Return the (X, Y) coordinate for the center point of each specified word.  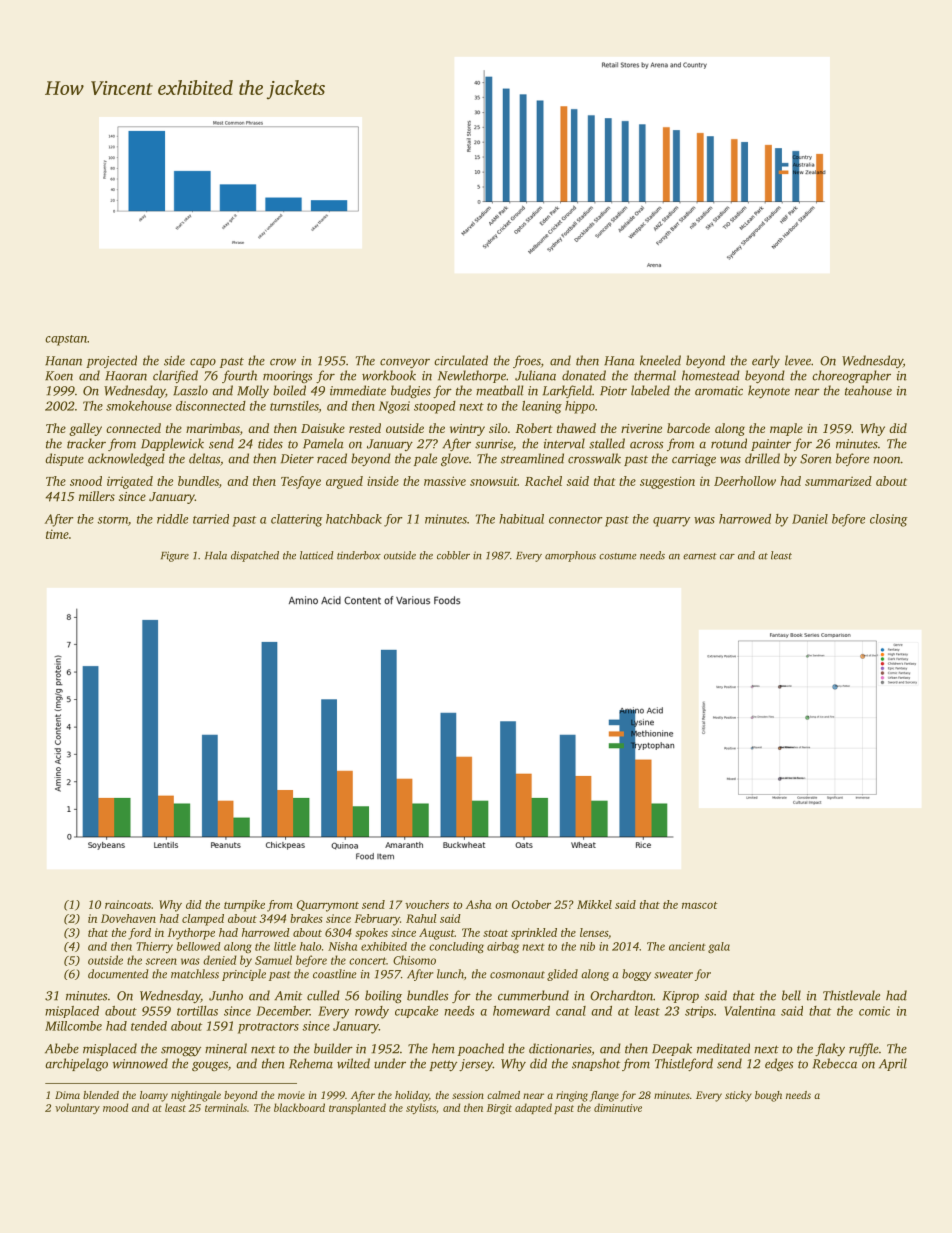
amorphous (570, 556)
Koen (59, 376)
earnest (700, 556)
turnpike (244, 906)
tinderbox (359, 555)
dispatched (255, 556)
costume (617, 556)
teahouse (868, 390)
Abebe (62, 1048)
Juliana (535, 375)
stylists (421, 1108)
